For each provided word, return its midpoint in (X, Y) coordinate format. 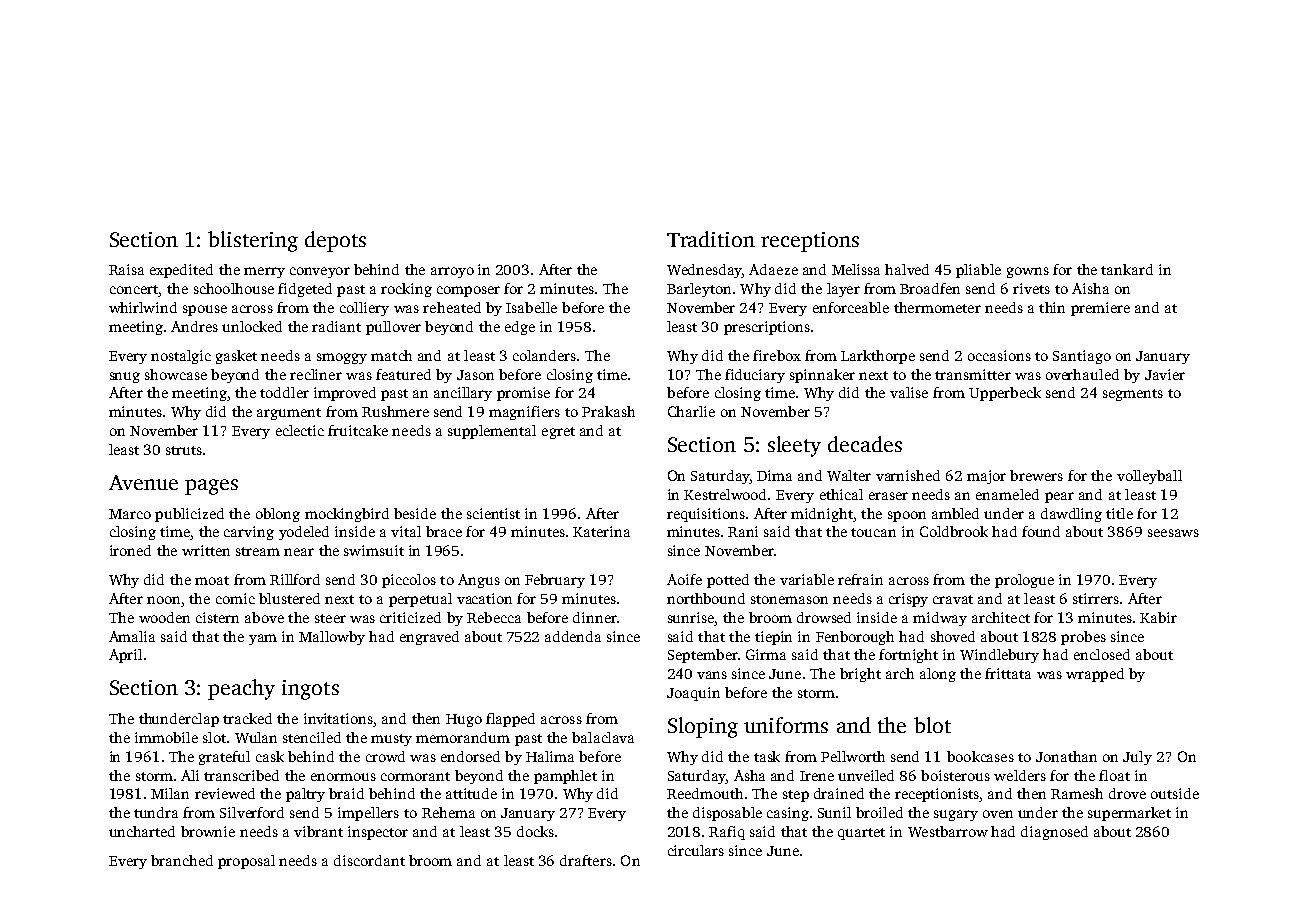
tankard (1127, 269)
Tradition (711, 239)
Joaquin (693, 694)
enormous (343, 777)
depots (335, 241)
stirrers (1096, 598)
